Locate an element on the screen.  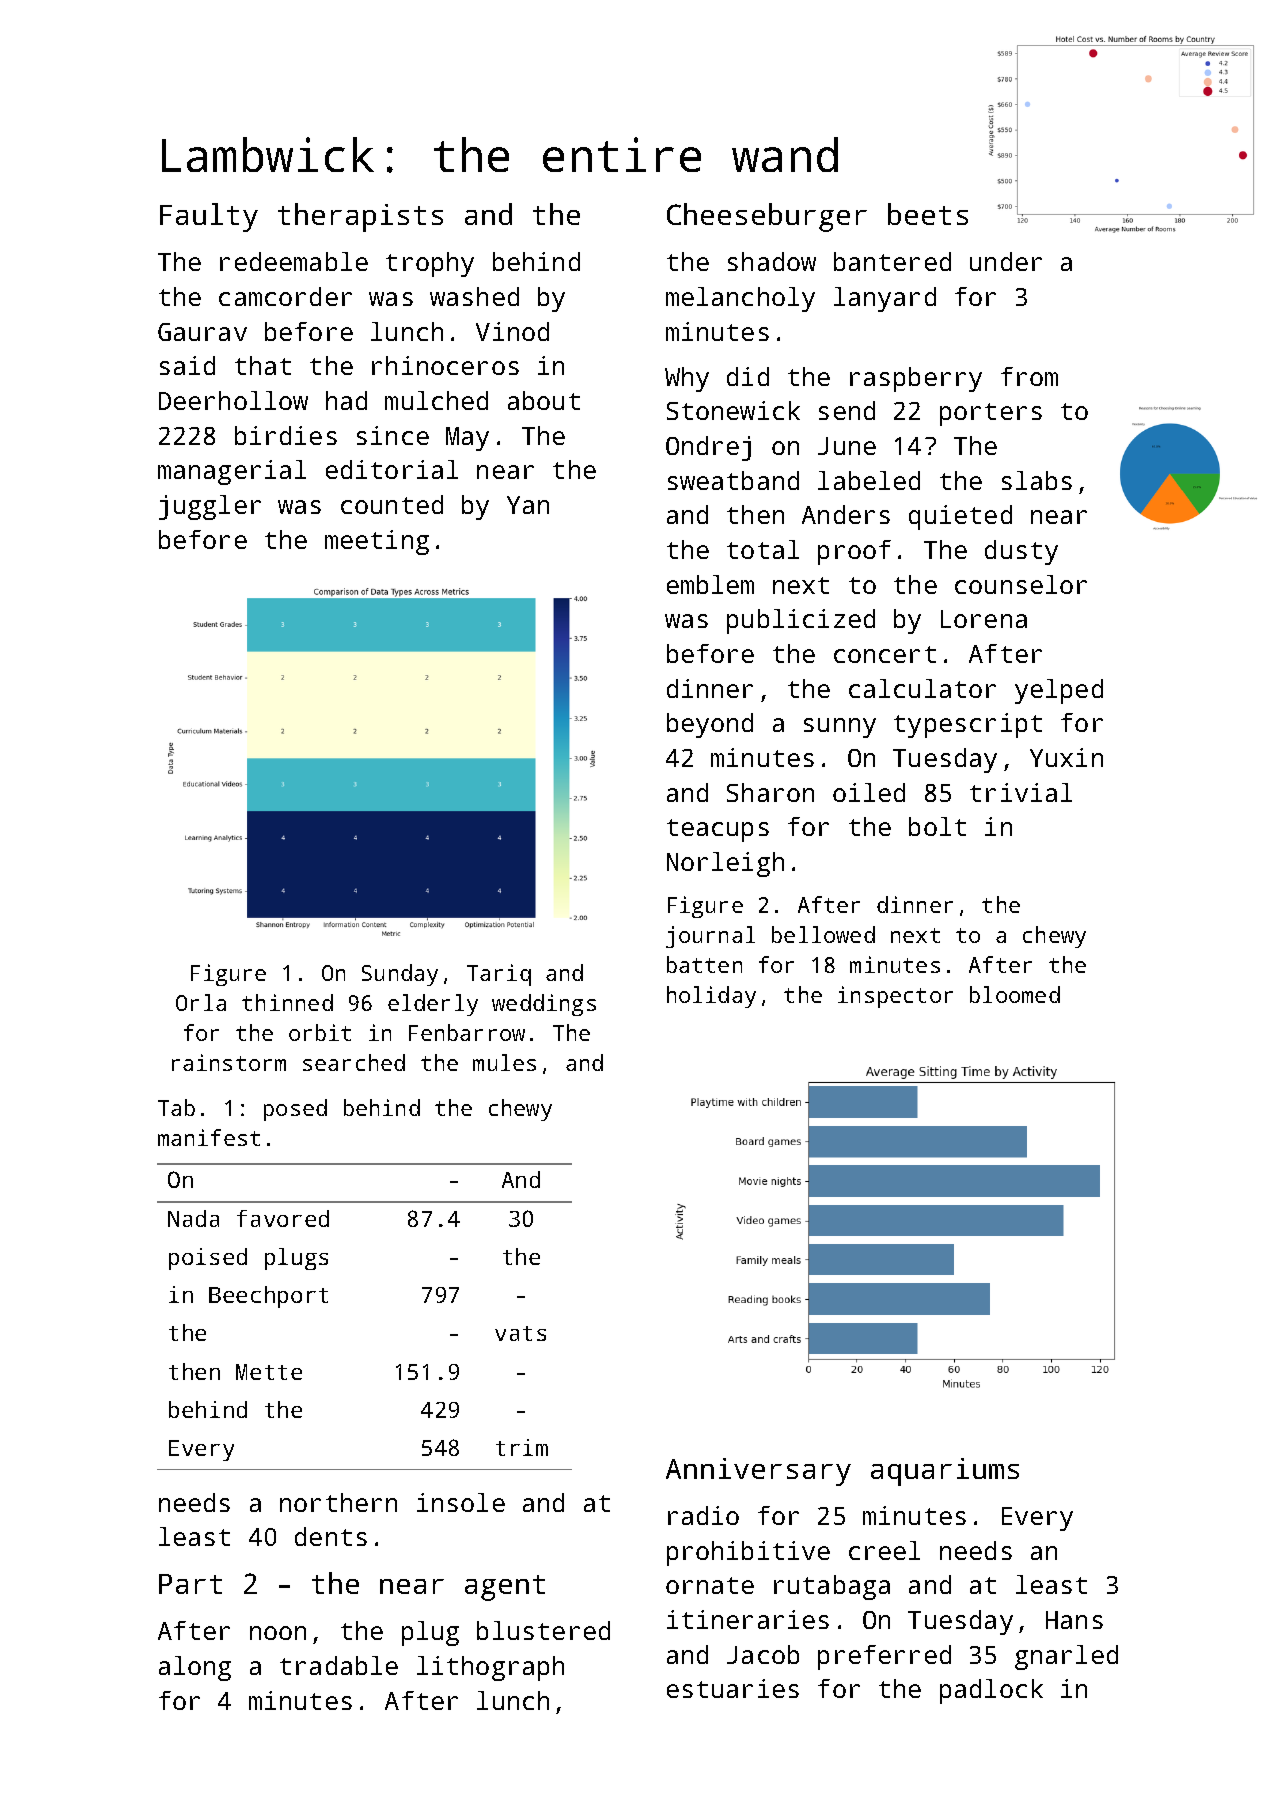
searched is located at coordinates (354, 1062).
